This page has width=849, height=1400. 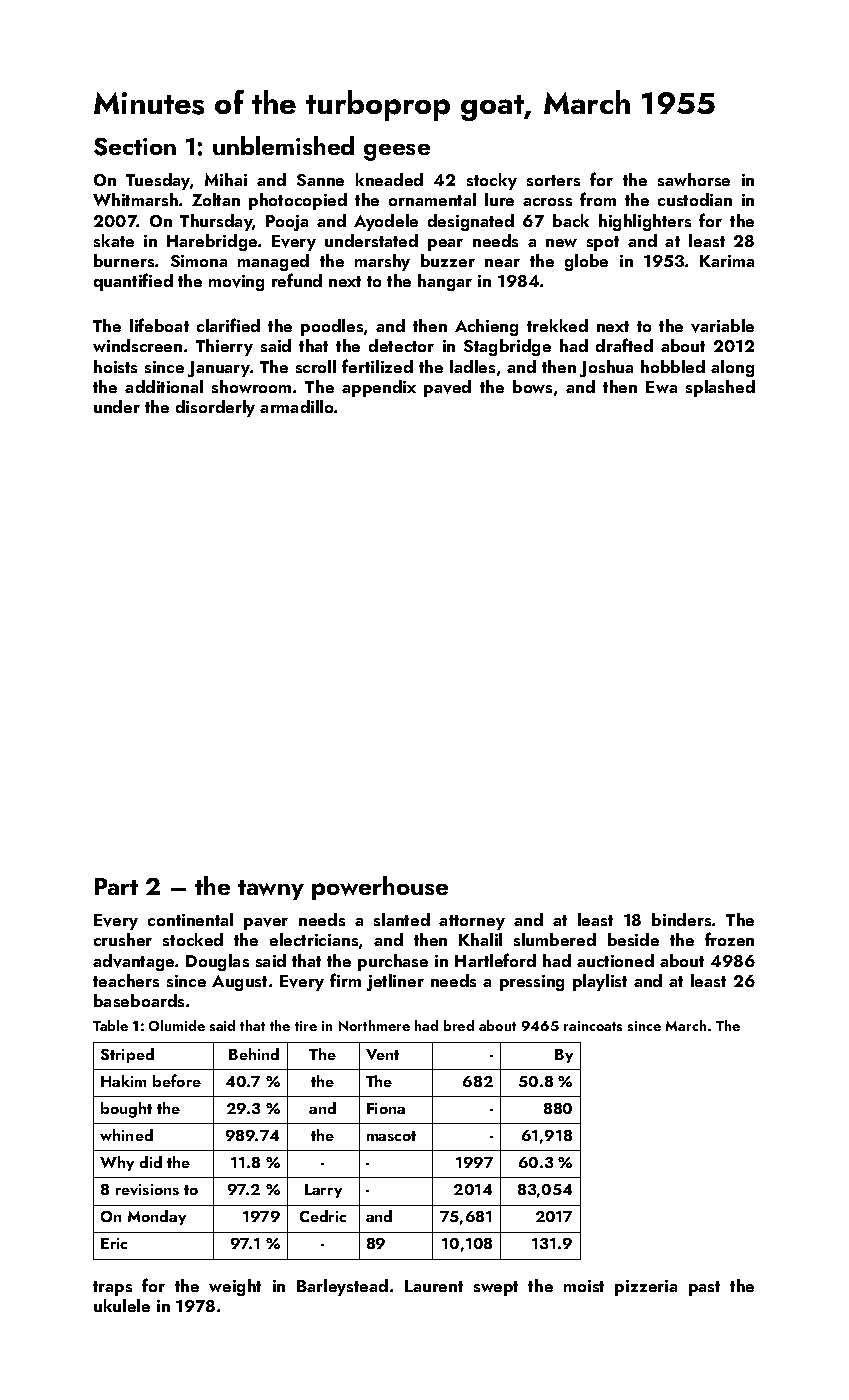 What do you see at coordinates (228, 325) in the page?
I see `clarified` at bounding box center [228, 325].
